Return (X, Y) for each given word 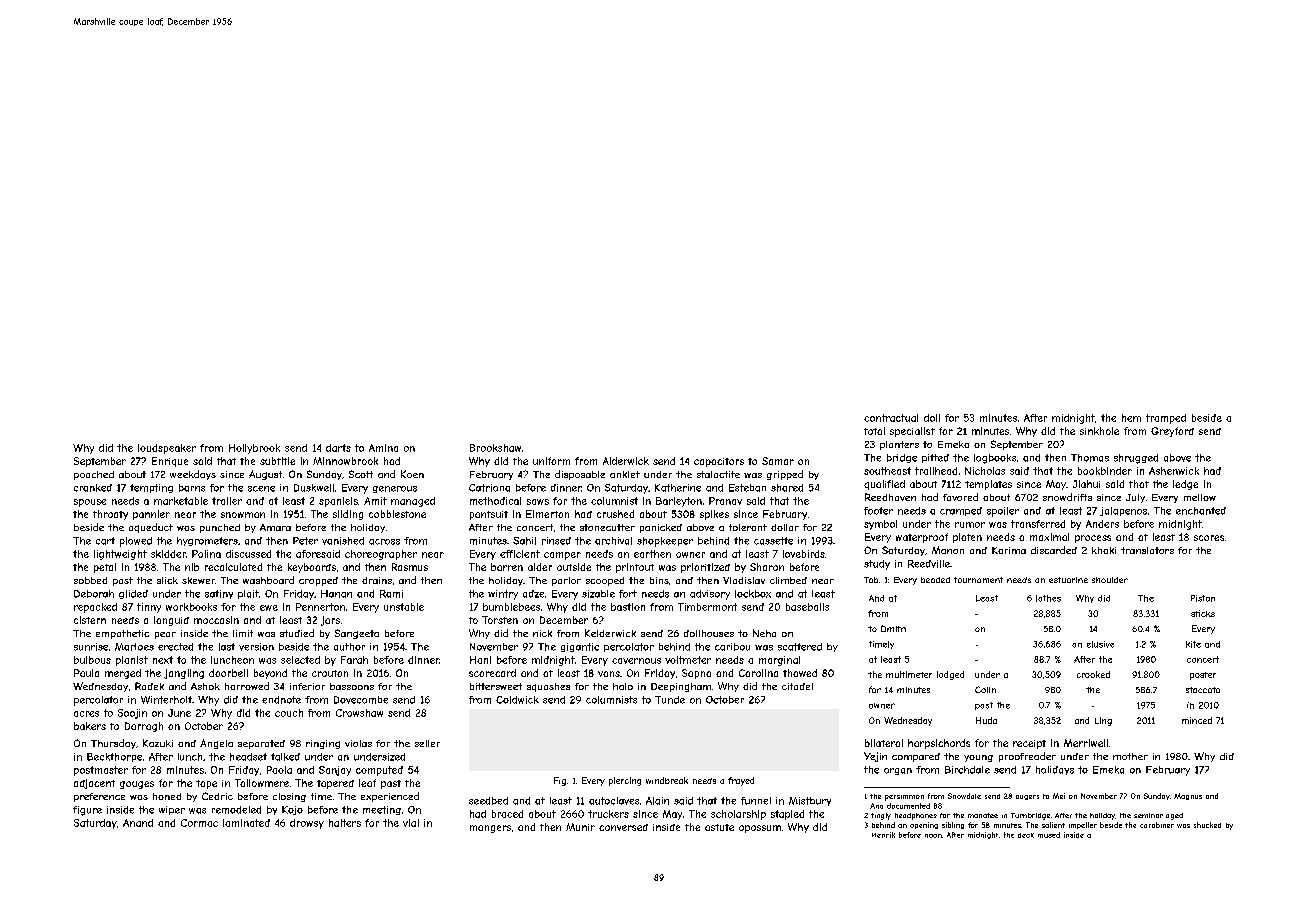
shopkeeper (665, 542)
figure (87, 811)
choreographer (381, 555)
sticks (1203, 613)
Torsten (500, 620)
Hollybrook (254, 449)
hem (1131, 418)
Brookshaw (495, 448)
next (163, 660)
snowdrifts (1067, 497)
